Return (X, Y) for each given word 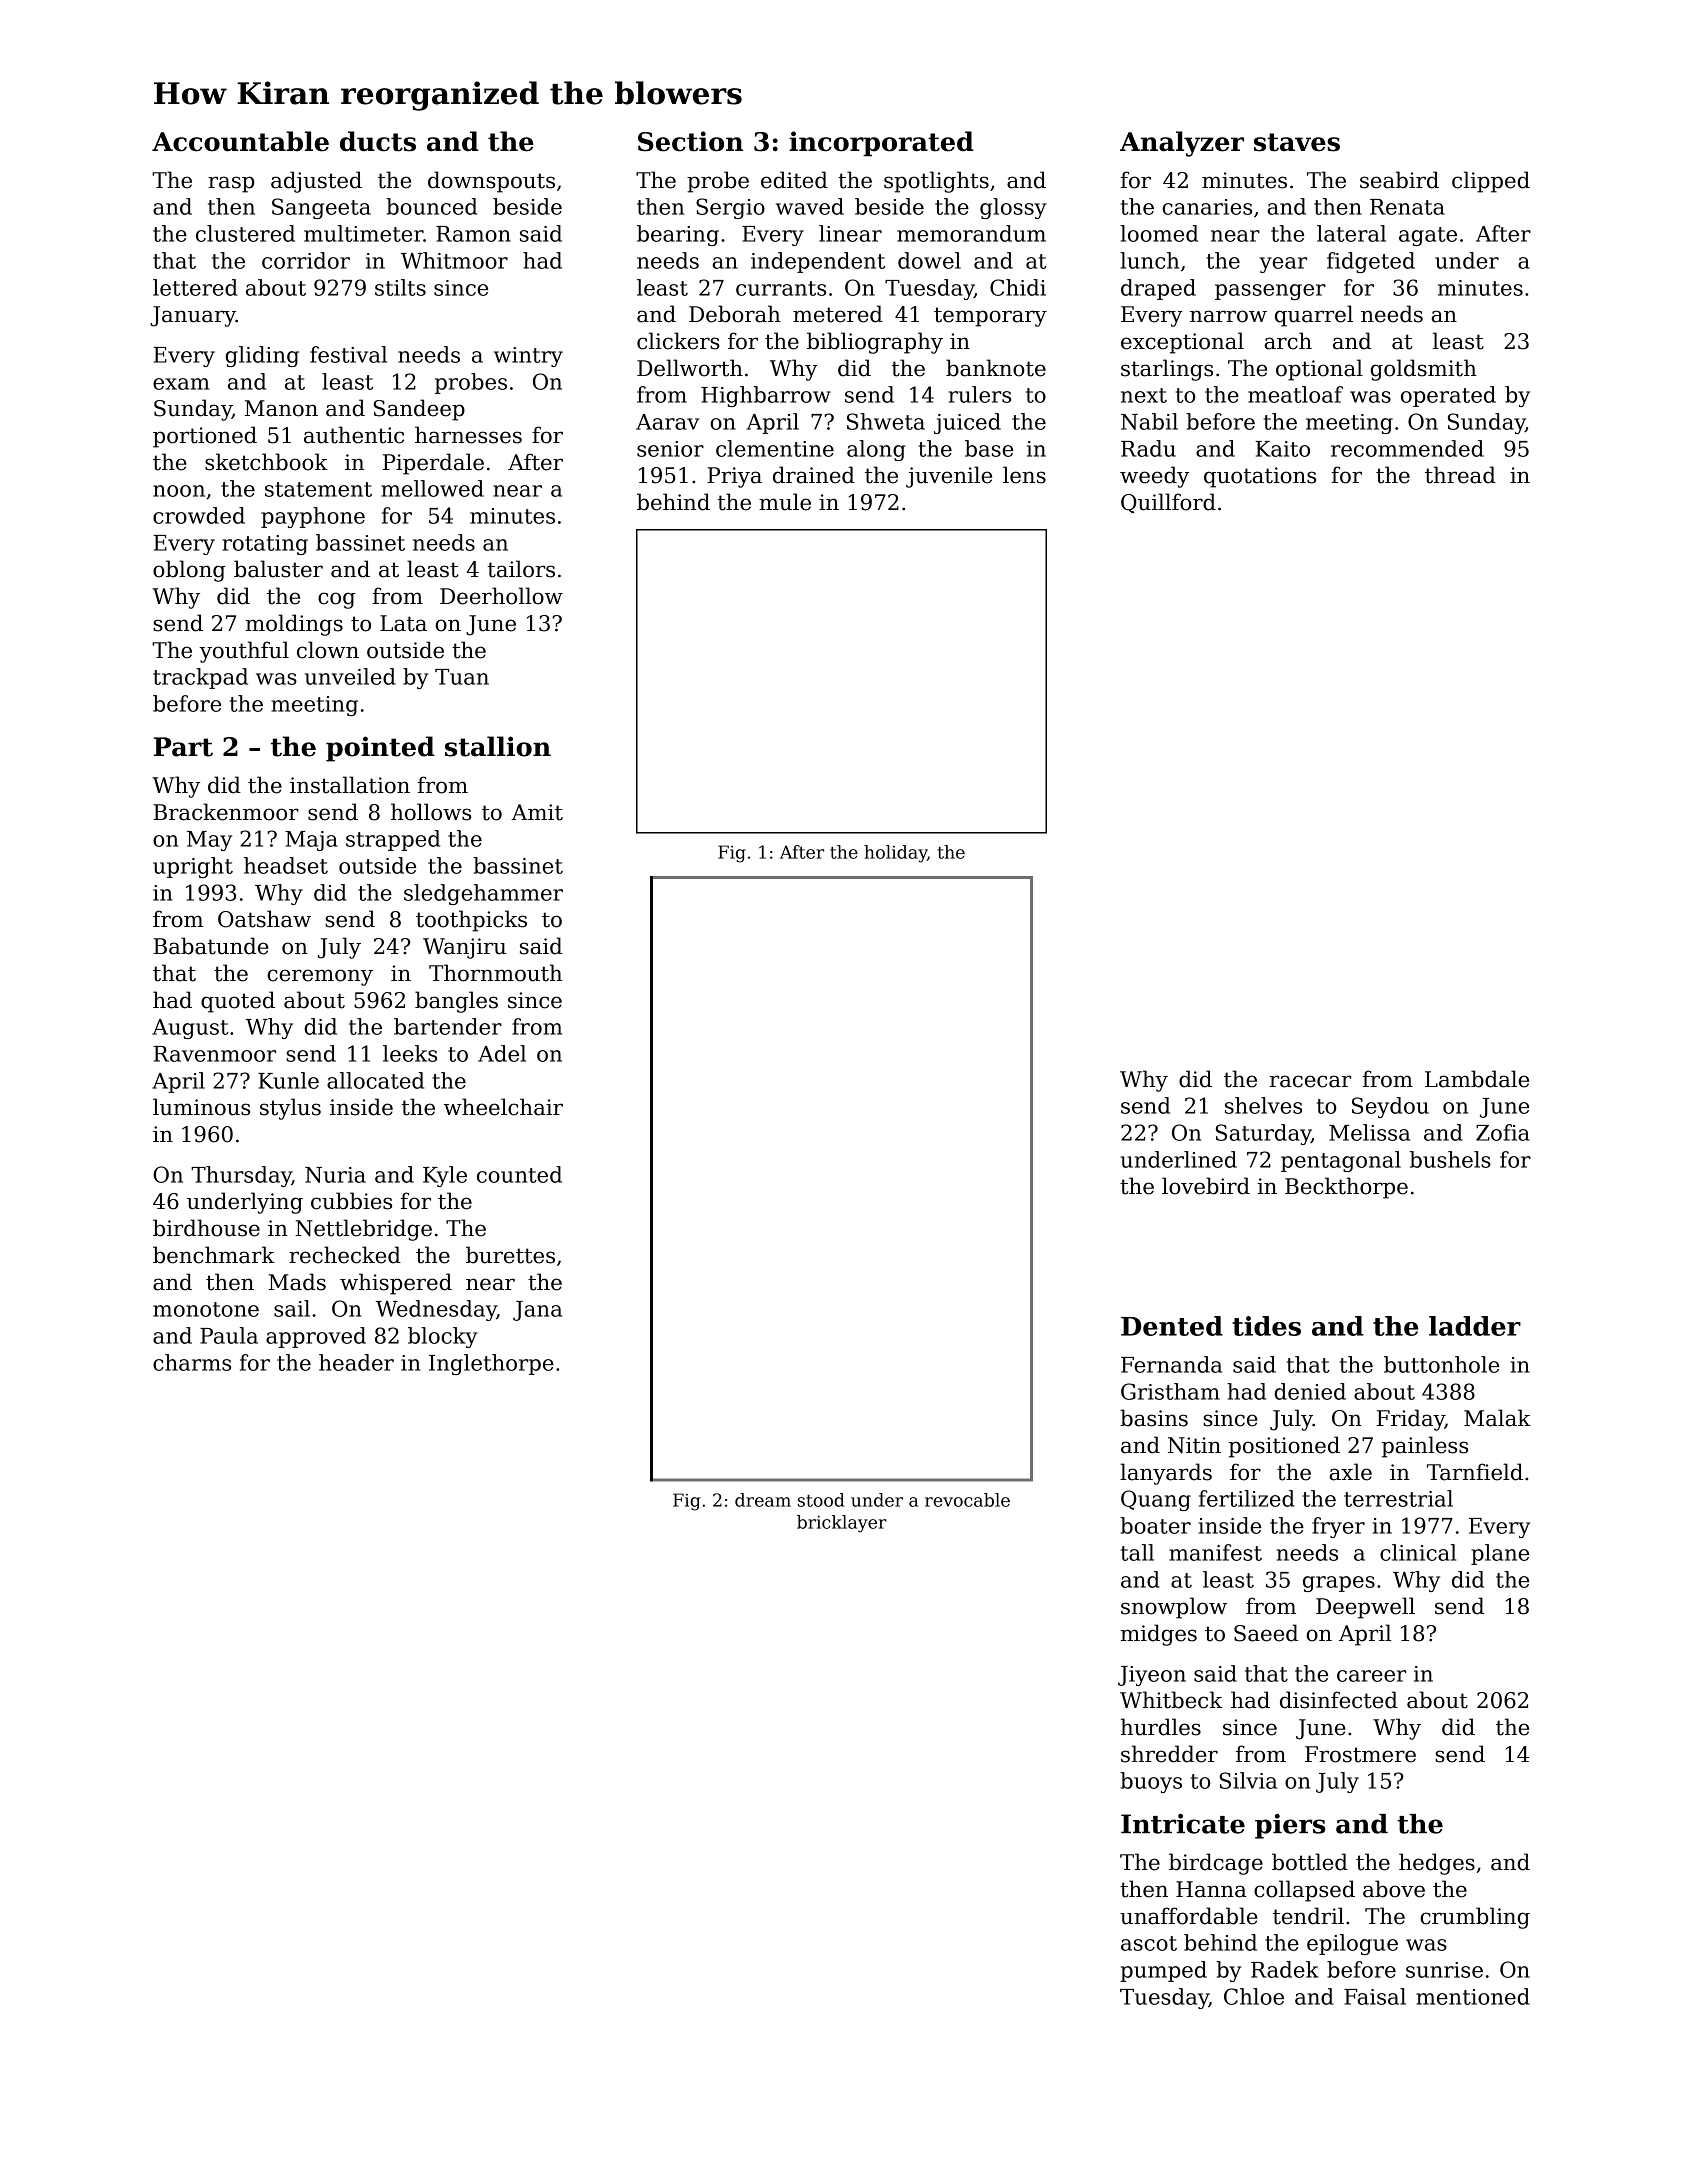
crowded (199, 515)
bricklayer (842, 1524)
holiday (895, 854)
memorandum (971, 233)
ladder (1475, 1326)
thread (1460, 475)
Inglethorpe (491, 1364)
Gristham (1170, 1391)
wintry (528, 357)
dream (763, 1500)
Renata (1407, 207)
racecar (1310, 1081)
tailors (521, 569)
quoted (238, 1002)
